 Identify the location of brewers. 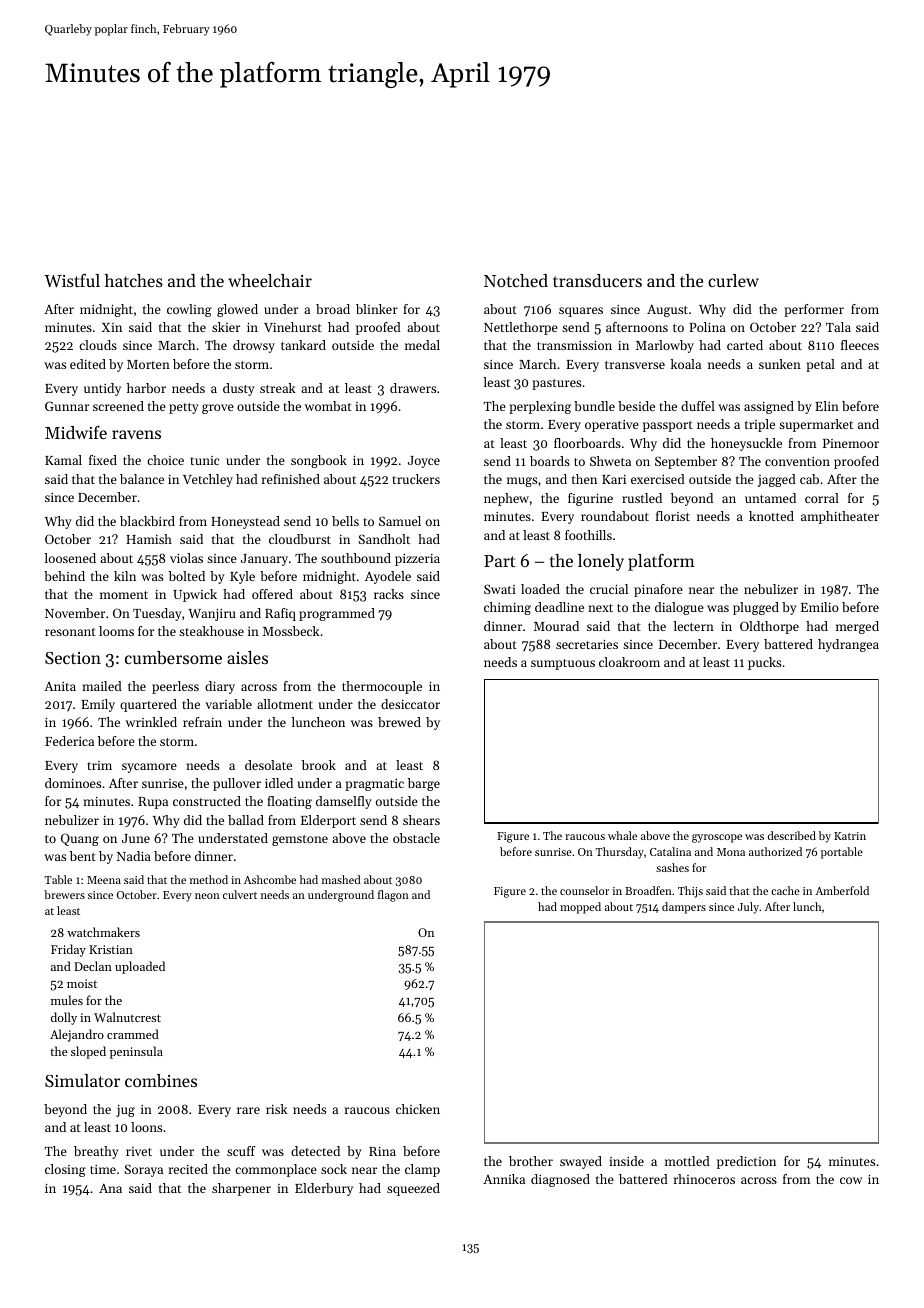
(64, 894).
